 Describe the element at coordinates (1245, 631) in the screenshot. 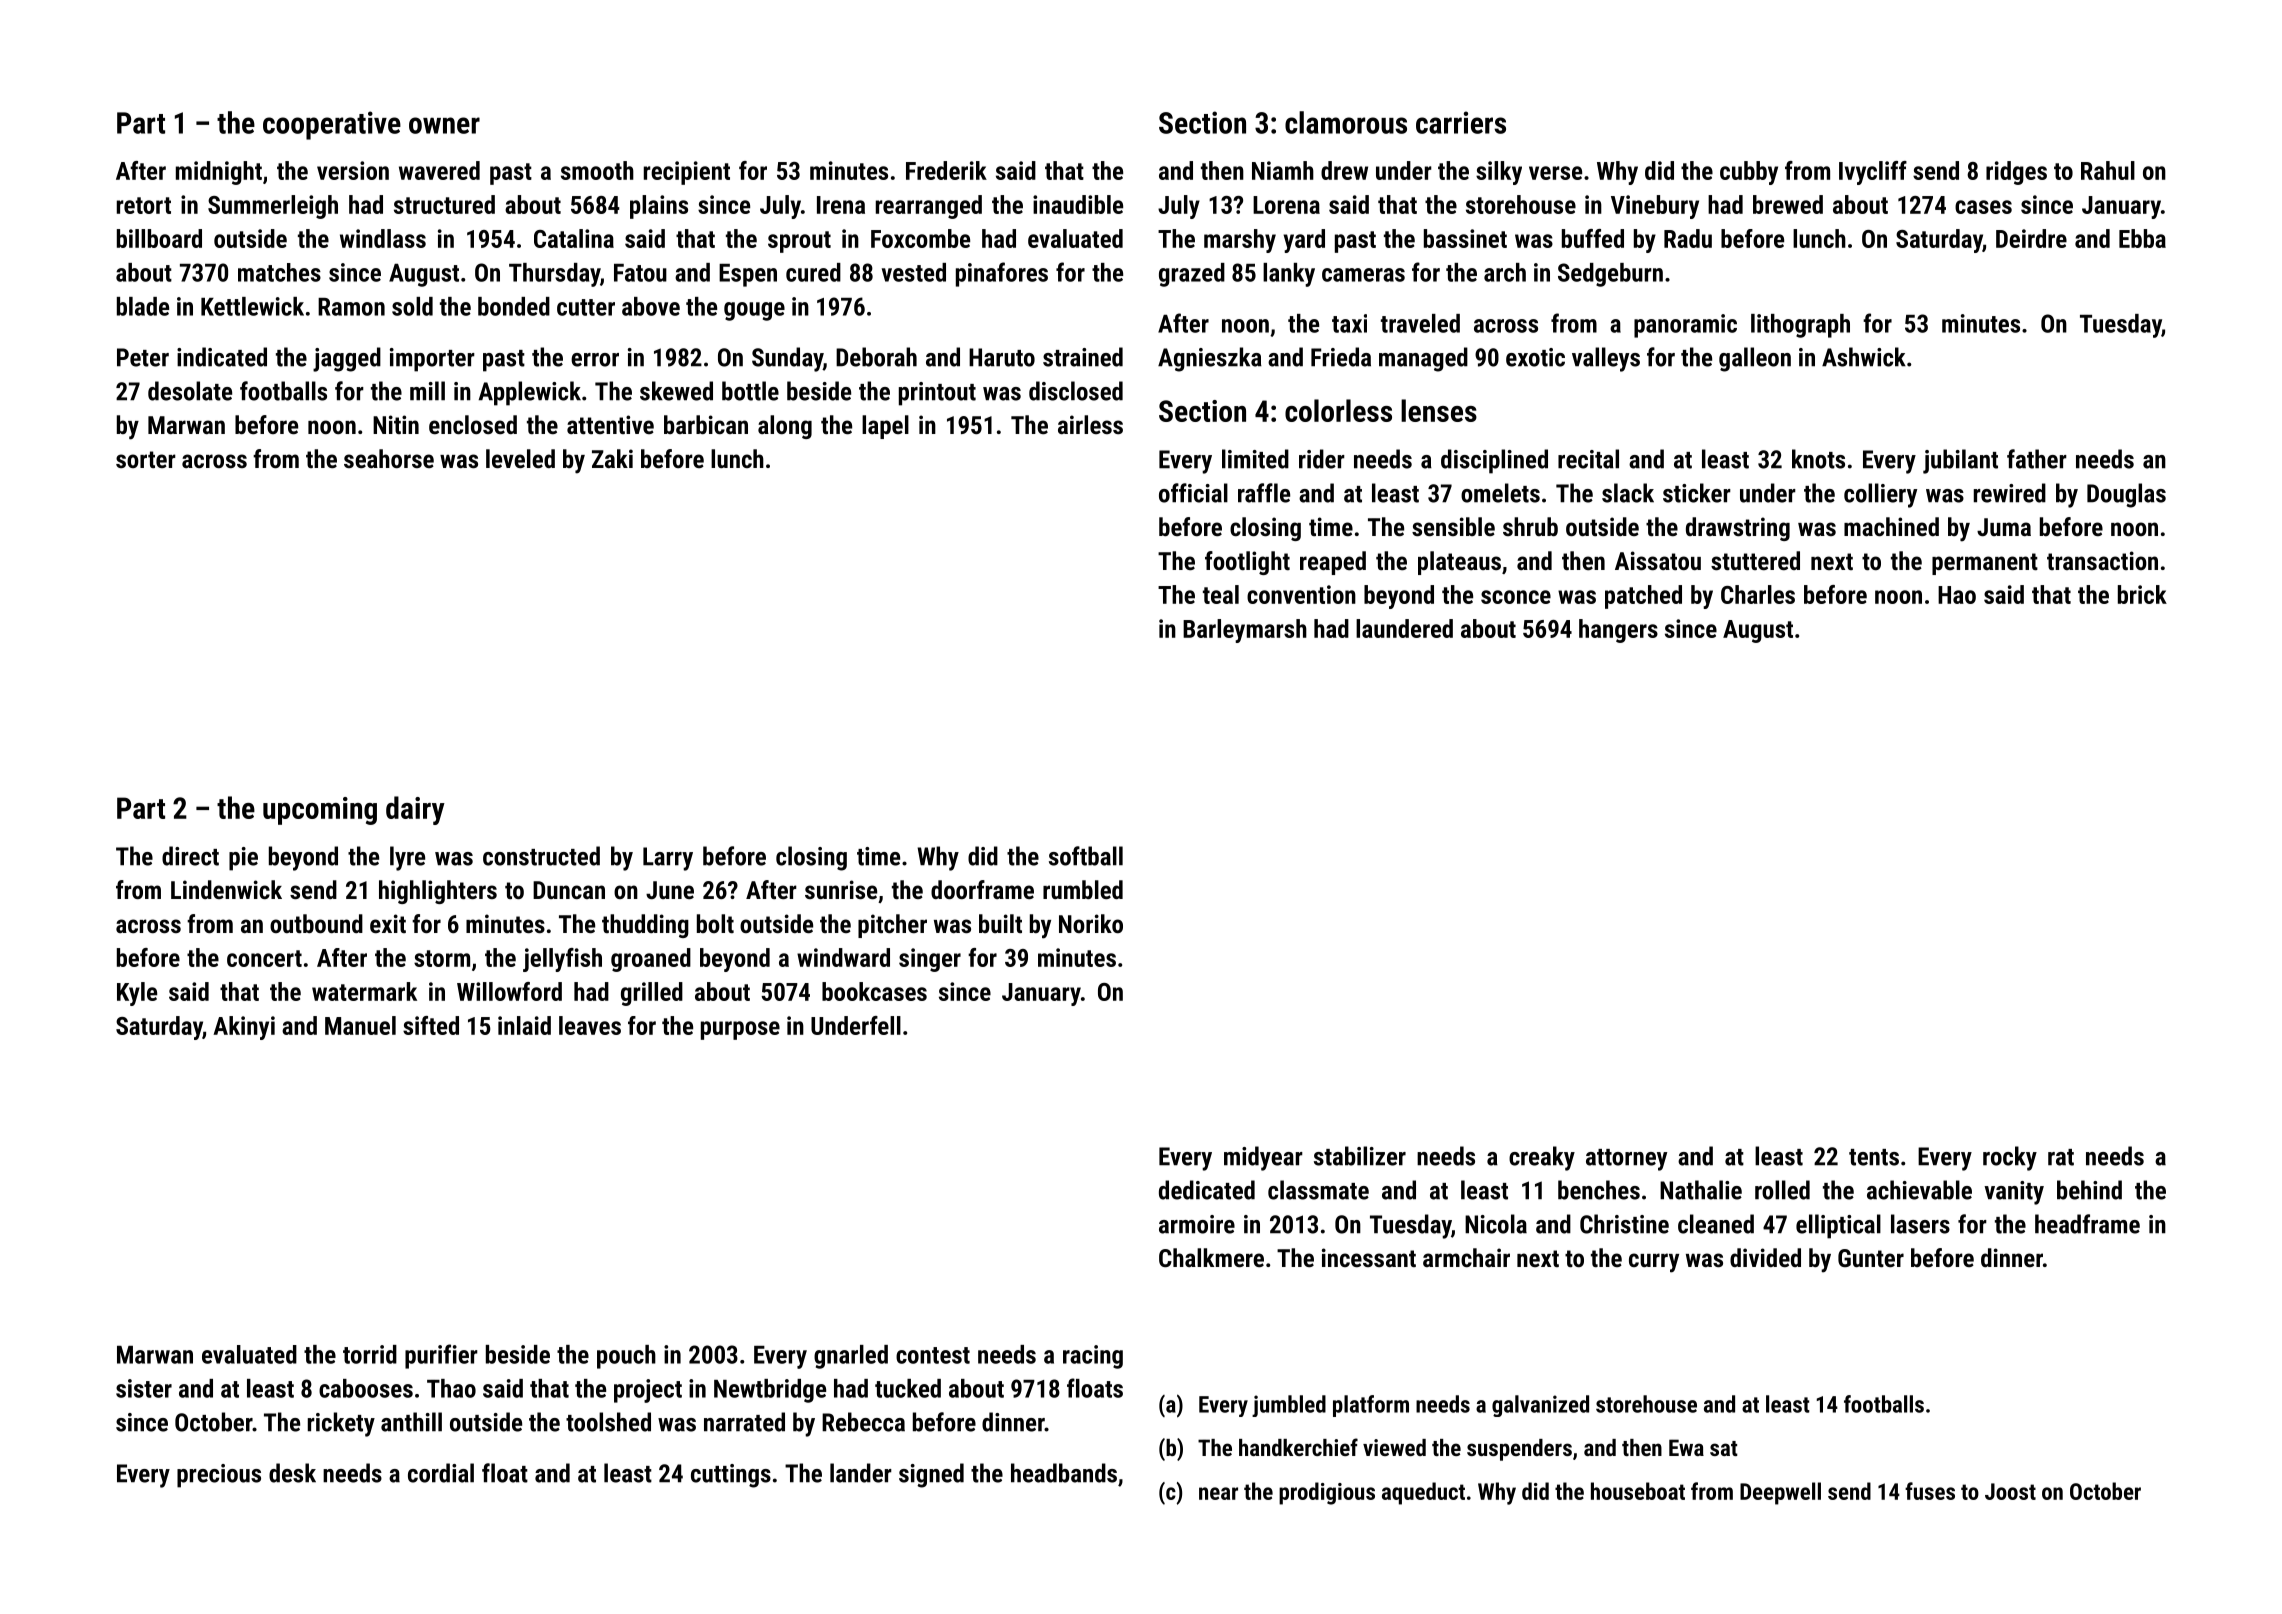

I see `Barleymarsh` at that location.
